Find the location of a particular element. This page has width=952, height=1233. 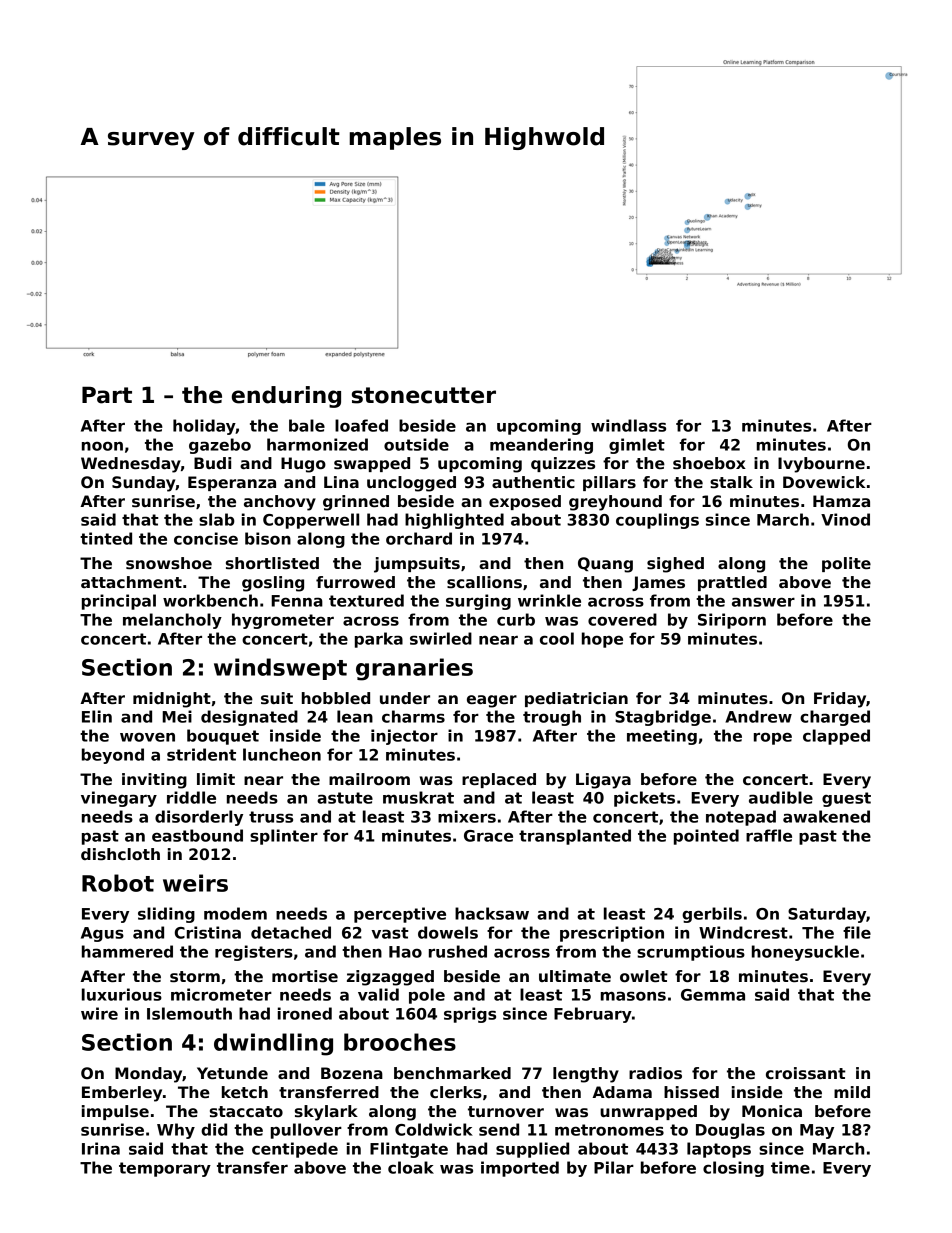

Bozena is located at coordinates (352, 1073).
